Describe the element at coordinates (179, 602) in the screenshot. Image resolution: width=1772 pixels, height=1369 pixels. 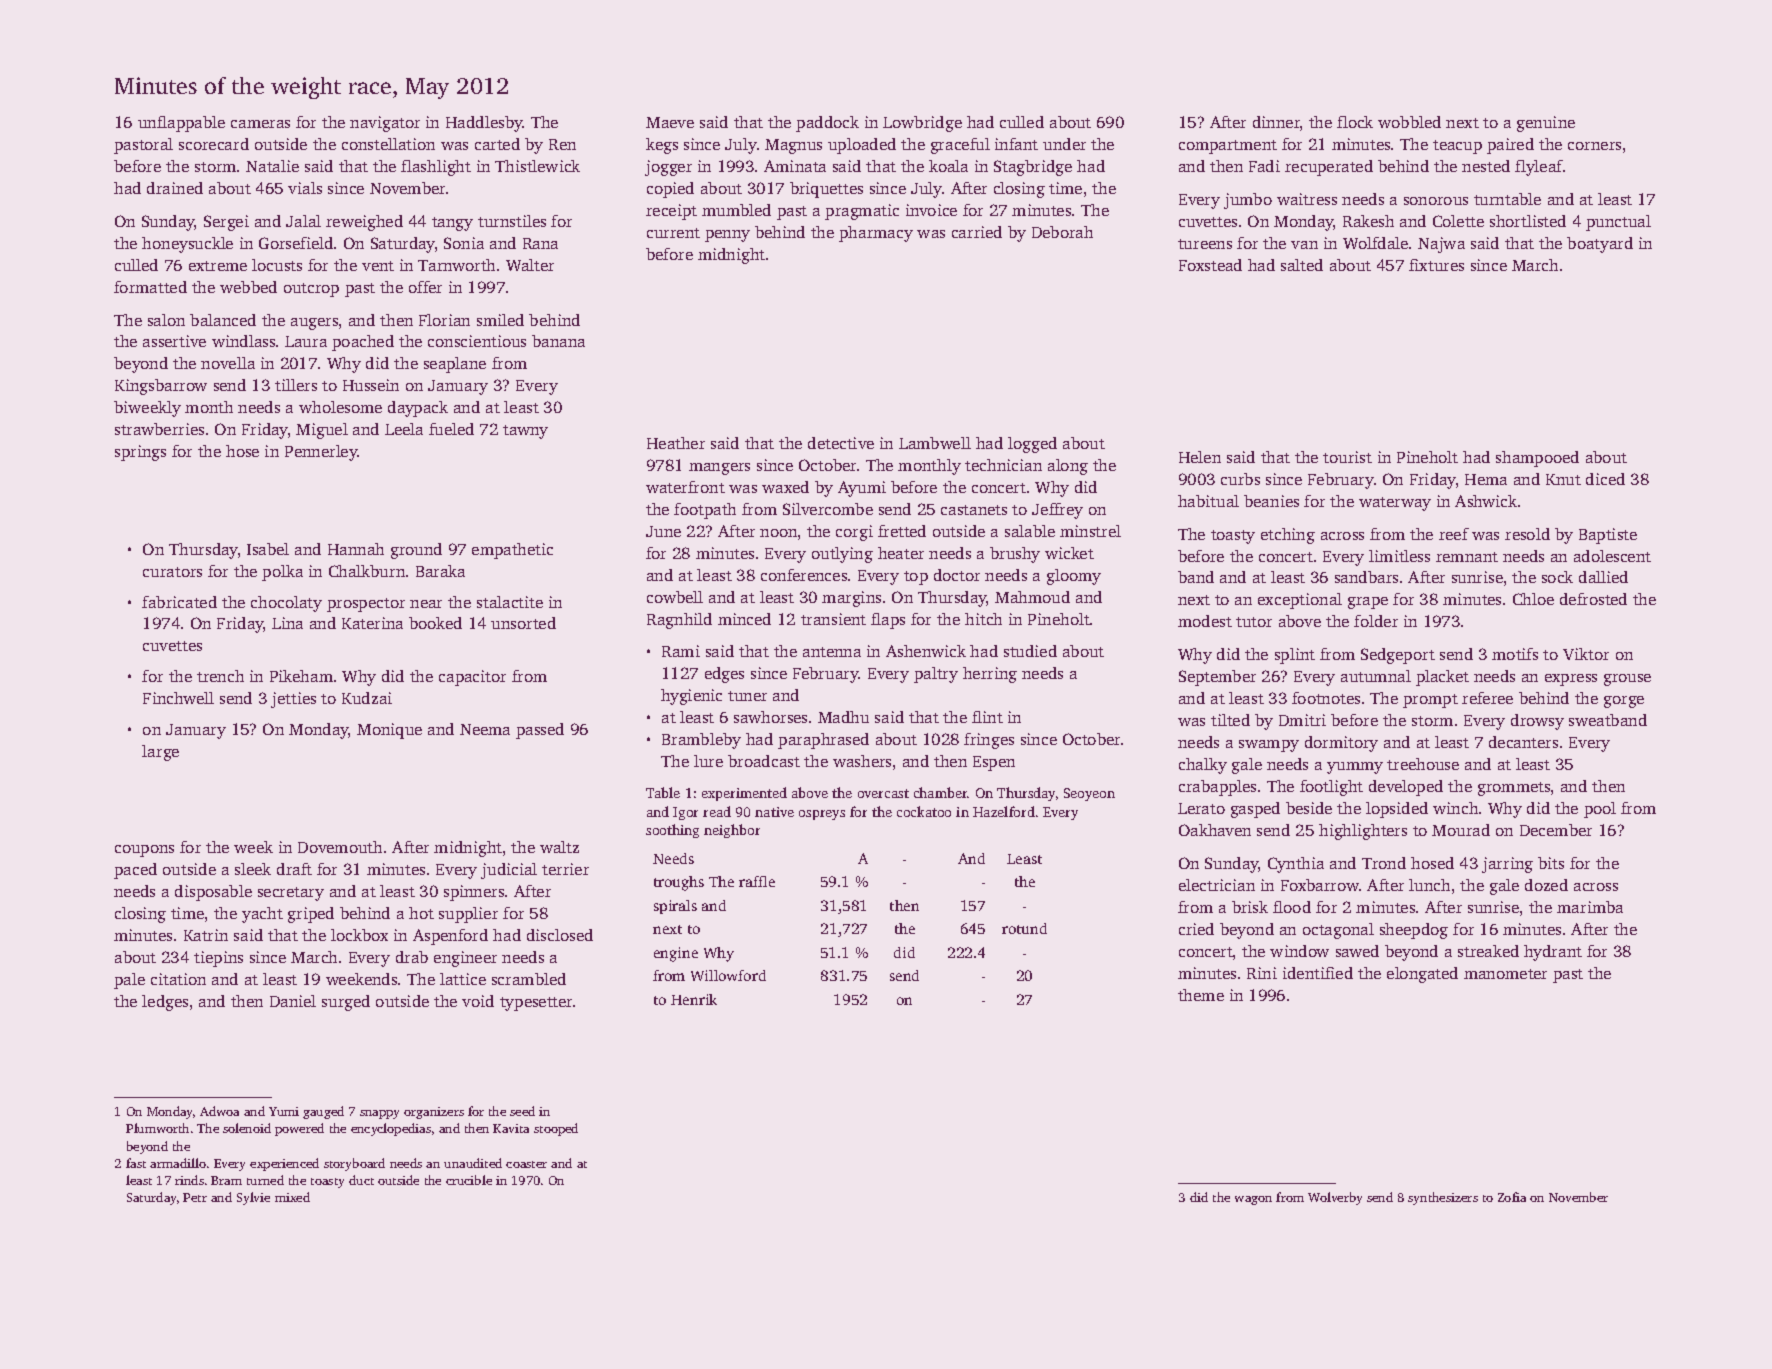
I see `fabricated` at that location.
